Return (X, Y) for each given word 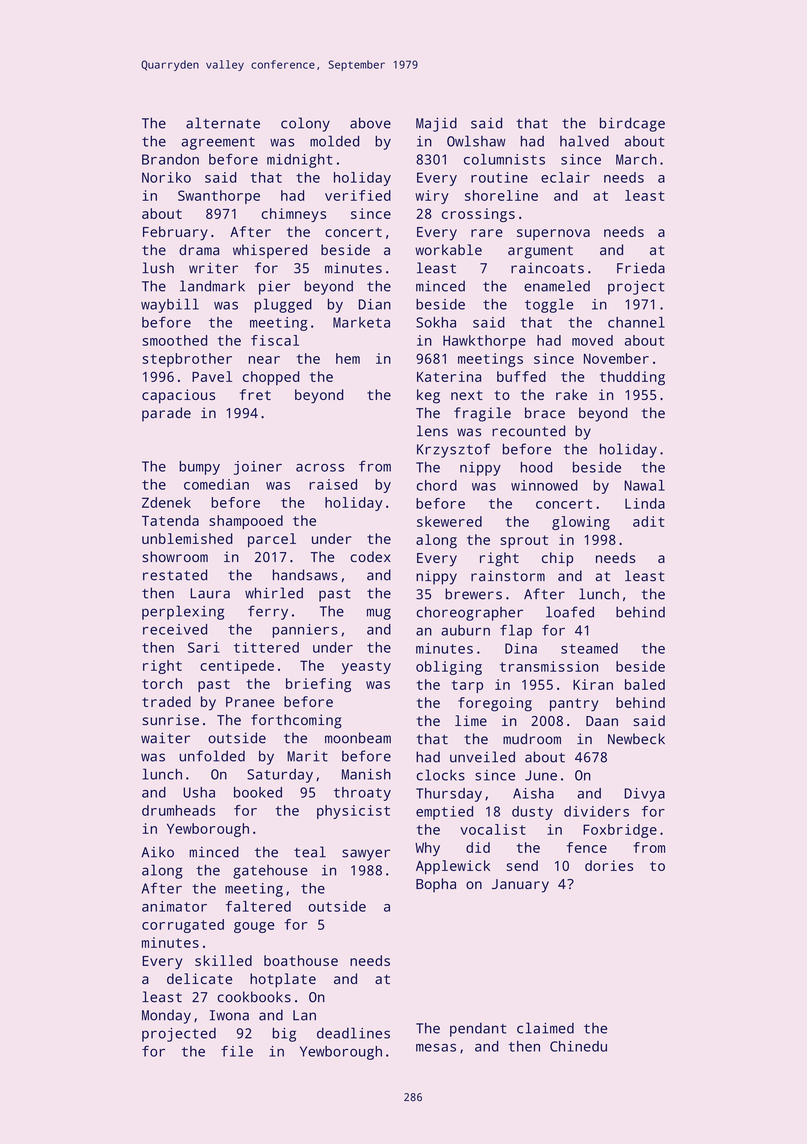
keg (428, 396)
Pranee (250, 702)
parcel (272, 540)
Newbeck (636, 739)
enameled (557, 286)
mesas (436, 1048)
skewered (449, 521)
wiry (432, 197)
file (237, 1051)
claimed (545, 1028)
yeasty (366, 667)
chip (557, 559)
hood (536, 467)
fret (255, 394)
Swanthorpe (219, 197)
